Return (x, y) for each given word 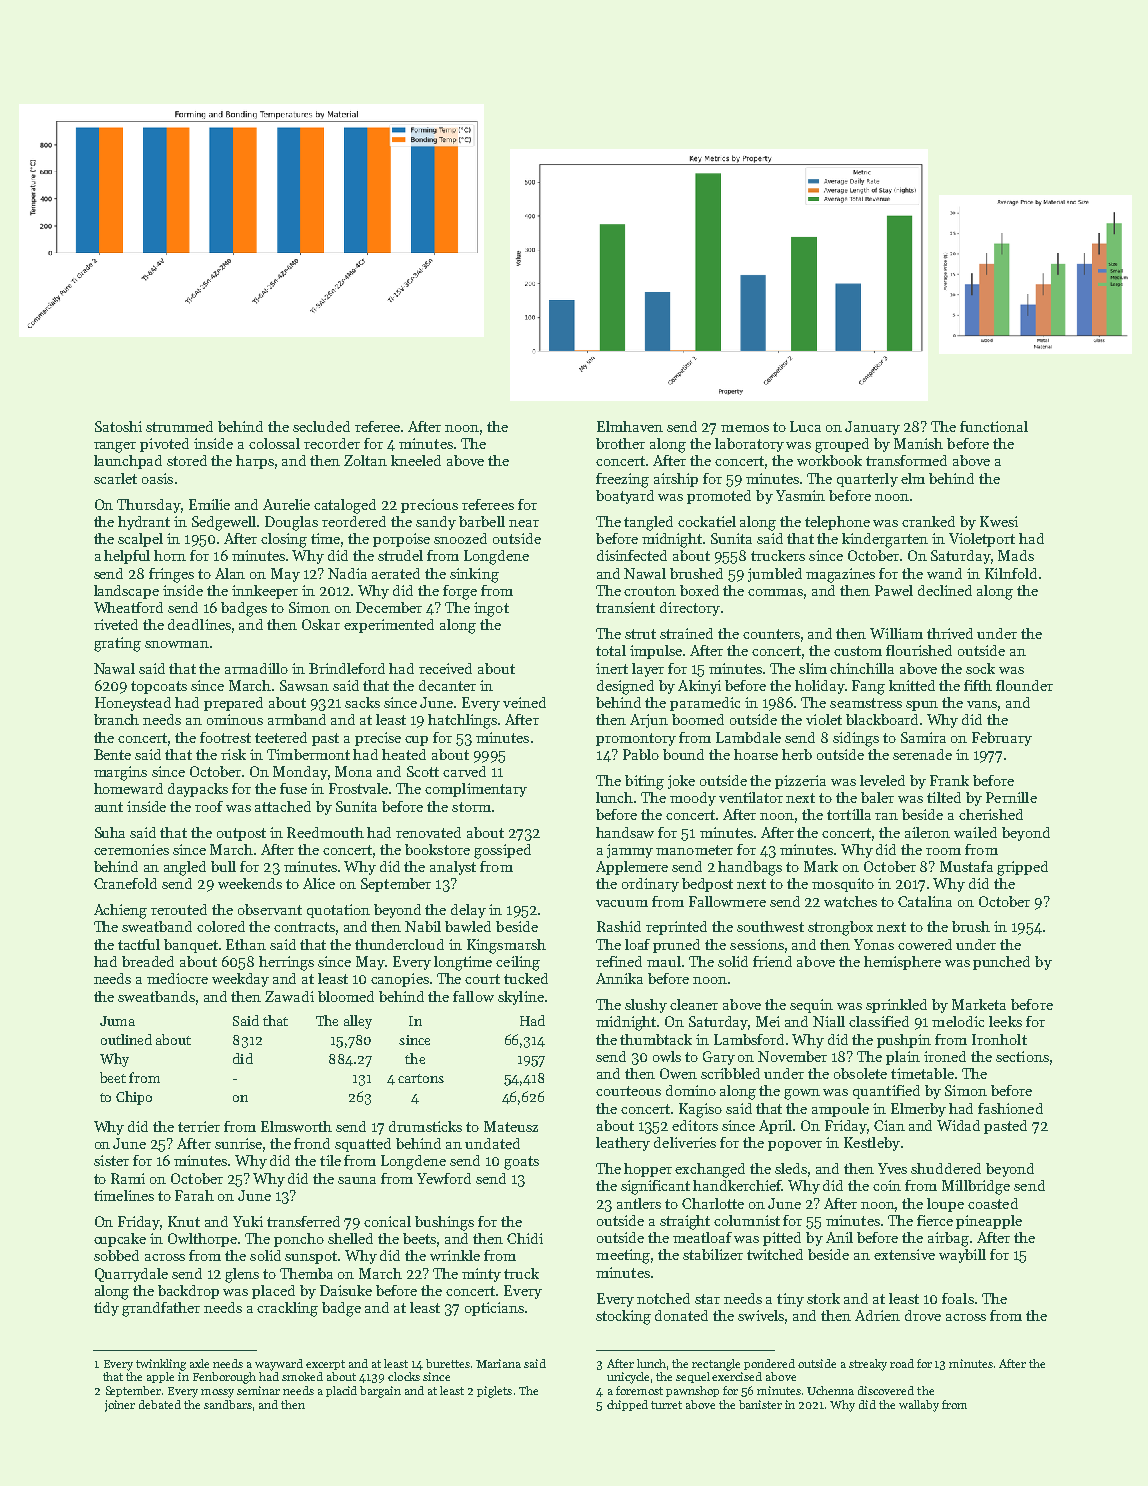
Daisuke (346, 1290)
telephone (837, 523)
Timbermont (308, 754)
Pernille (1011, 797)
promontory (636, 739)
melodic (958, 1021)
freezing (622, 480)
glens (242, 1275)
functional (994, 426)
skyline (521, 998)
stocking (623, 1317)
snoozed (460, 538)
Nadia (347, 573)
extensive (904, 1254)
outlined (126, 1039)
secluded (321, 426)
